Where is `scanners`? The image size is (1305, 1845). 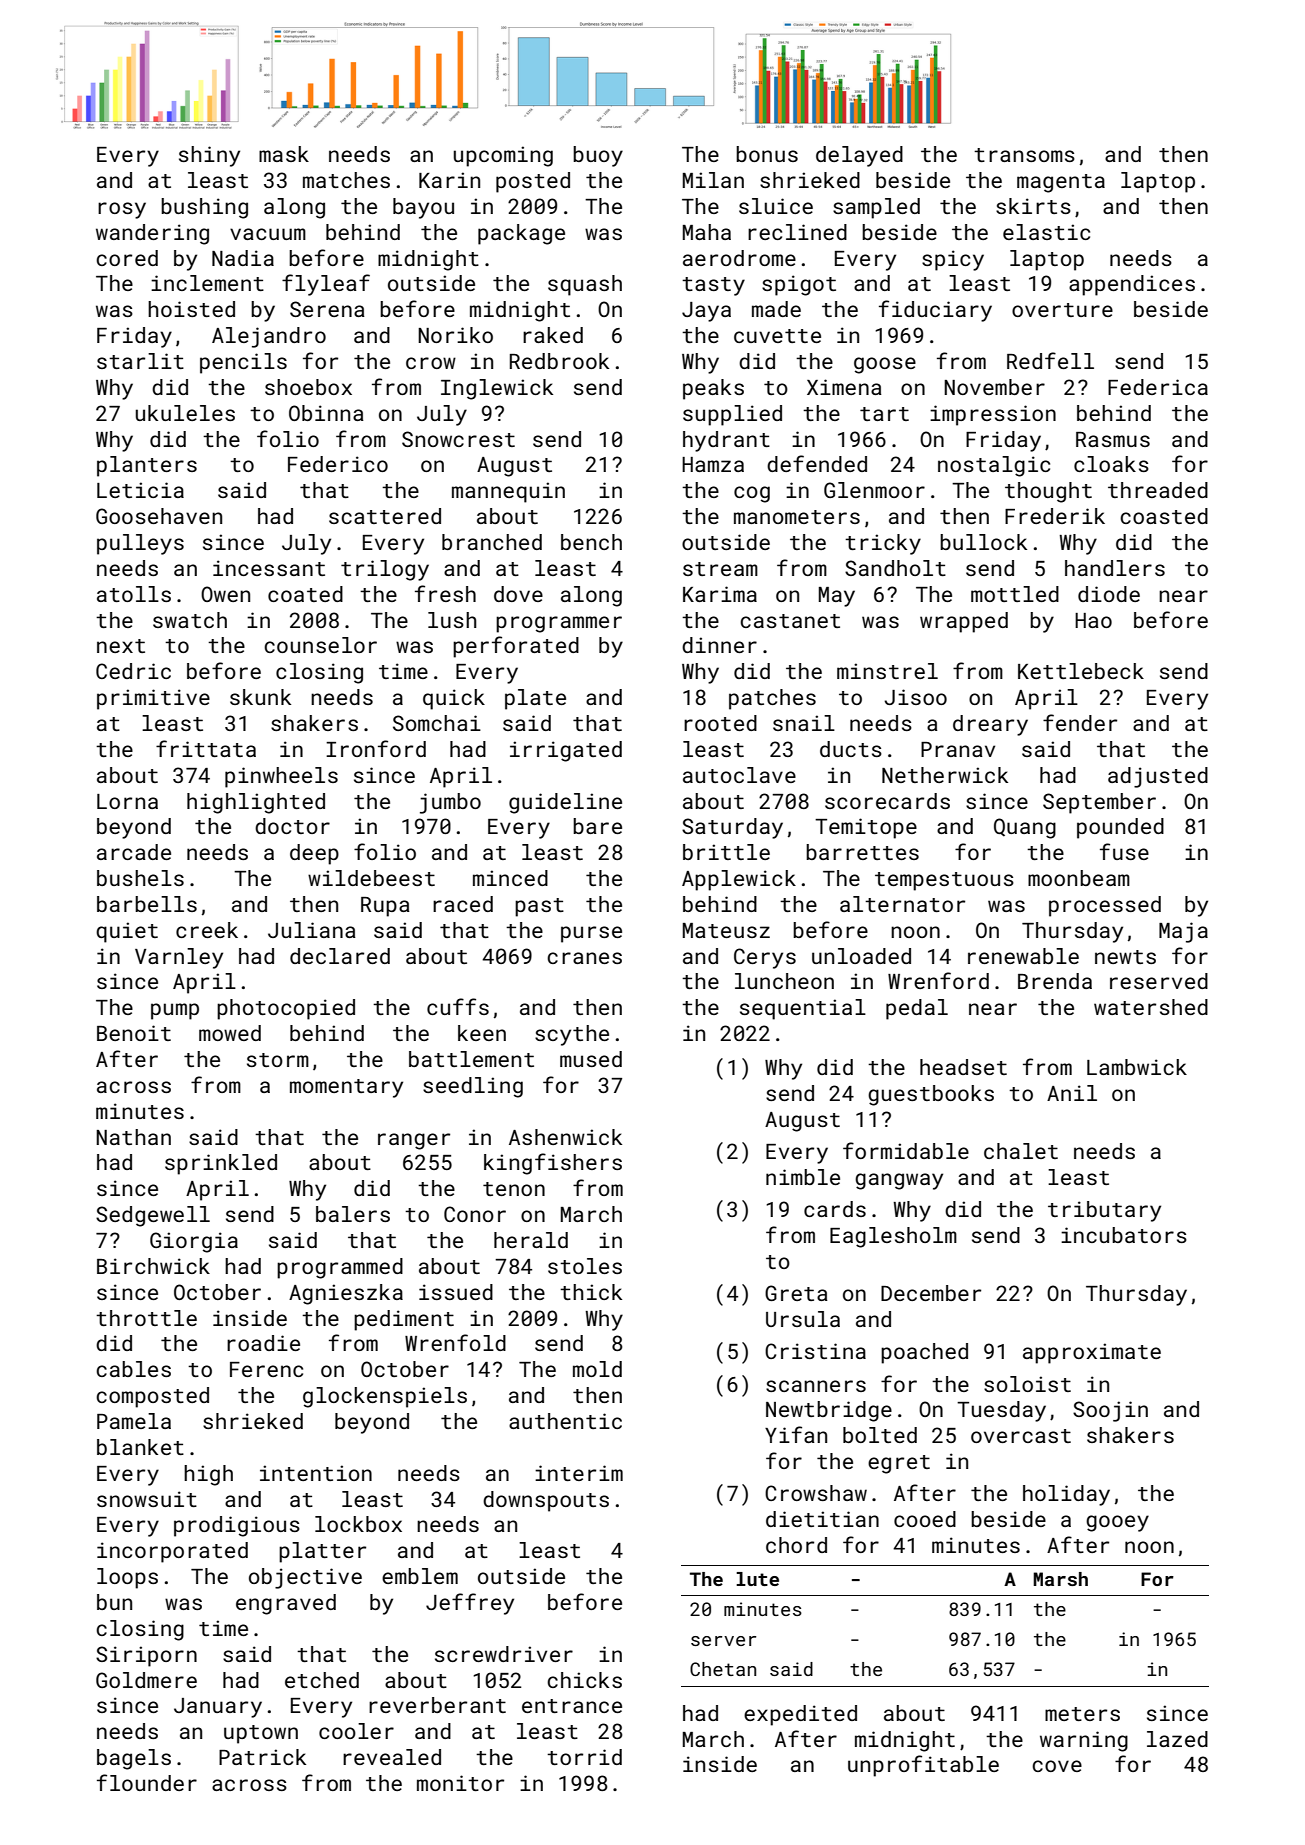 scanners is located at coordinates (816, 1386).
